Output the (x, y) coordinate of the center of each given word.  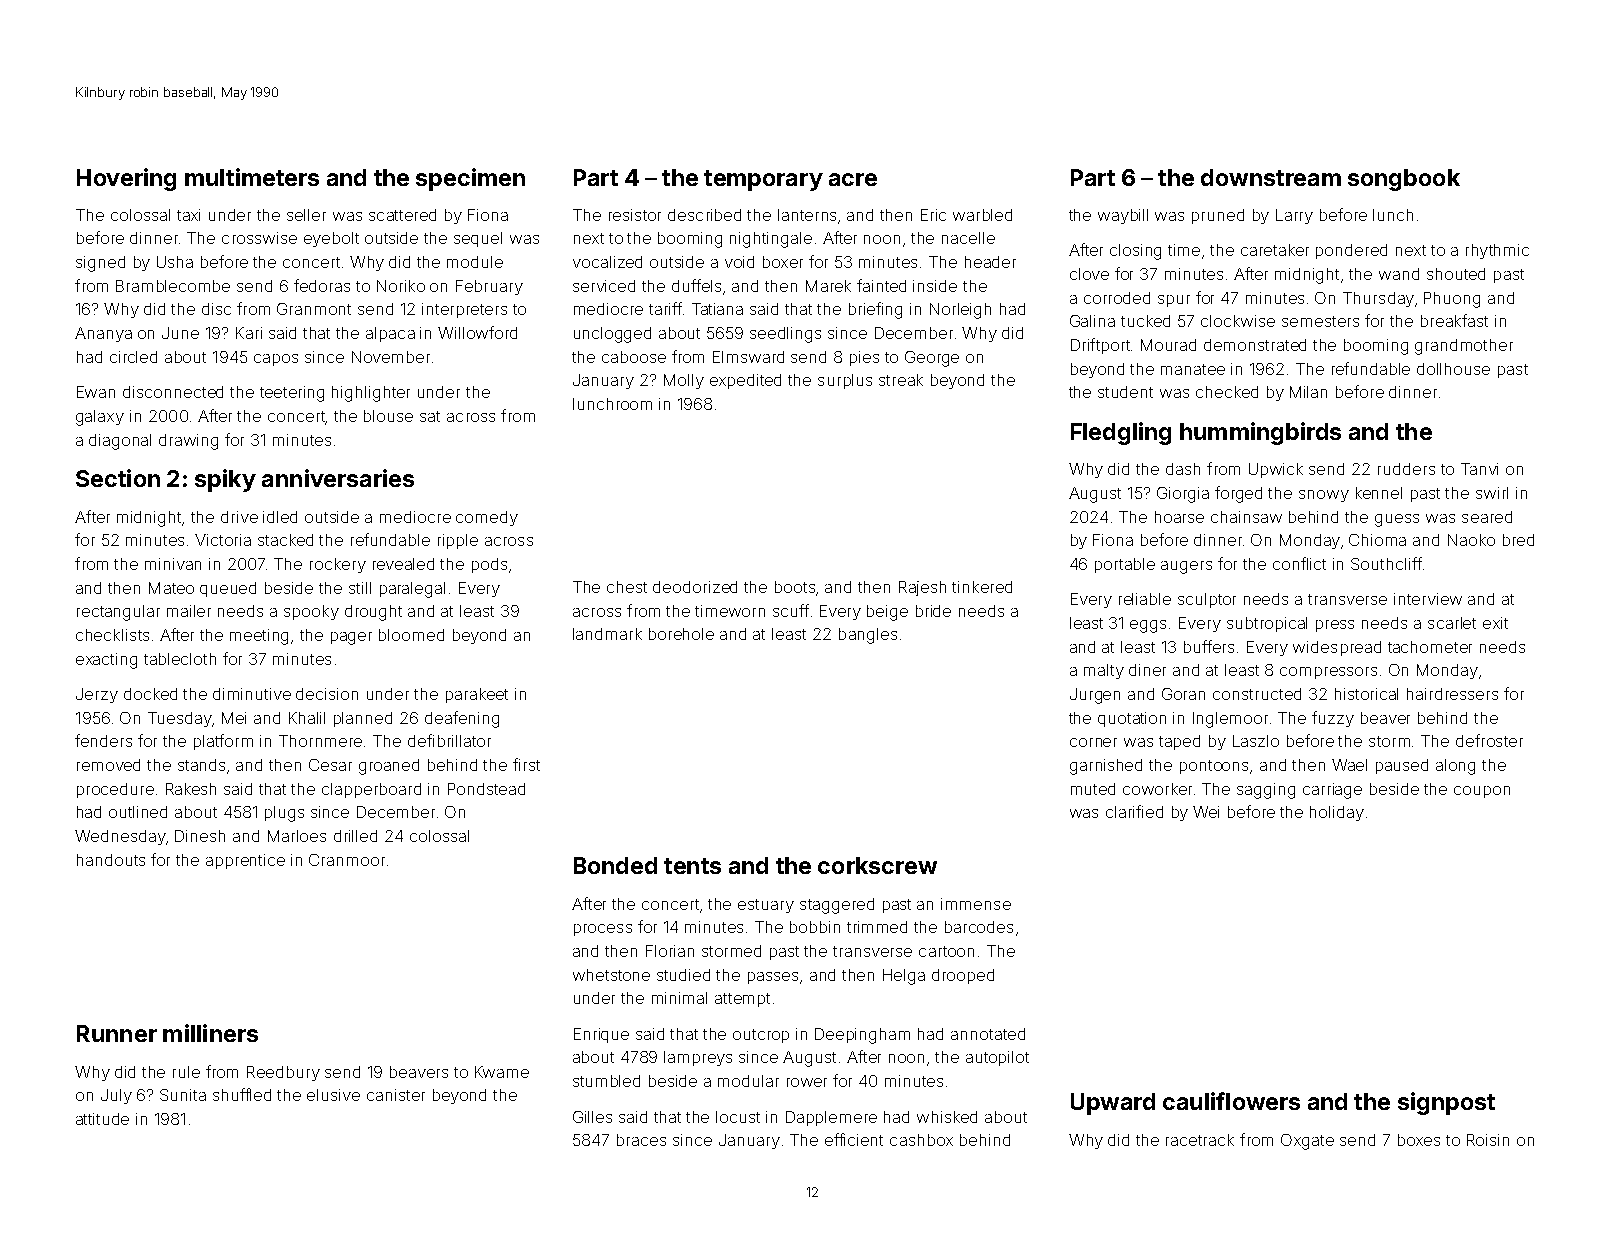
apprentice (245, 861)
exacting (106, 661)
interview (1428, 599)
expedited (745, 381)
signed (100, 264)
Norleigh (960, 311)
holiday (1337, 813)
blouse (388, 416)
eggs (1148, 626)
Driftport (1100, 346)
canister (396, 1095)
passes (773, 978)
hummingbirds (1260, 433)
